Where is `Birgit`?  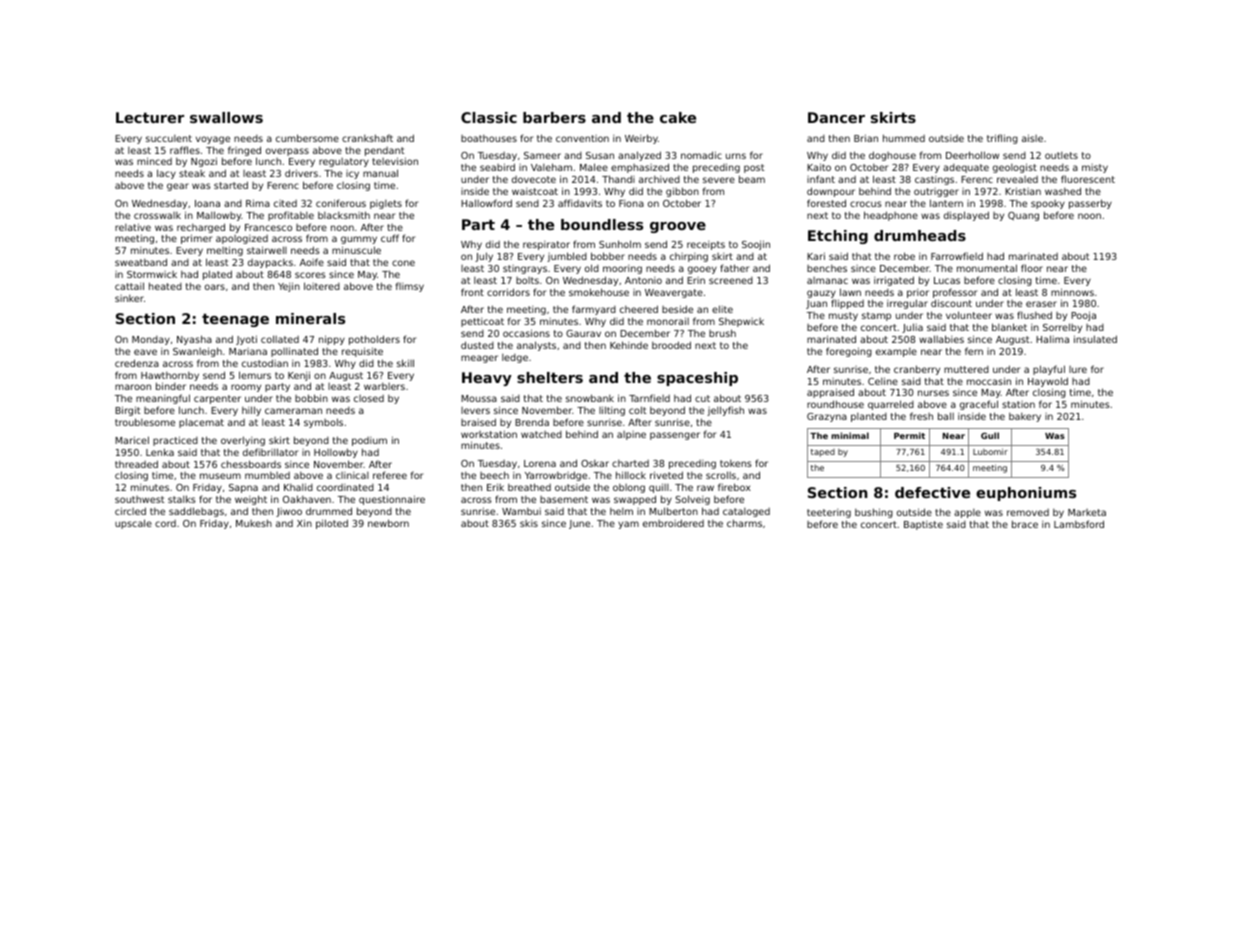 Birgit is located at coordinates (128, 411).
